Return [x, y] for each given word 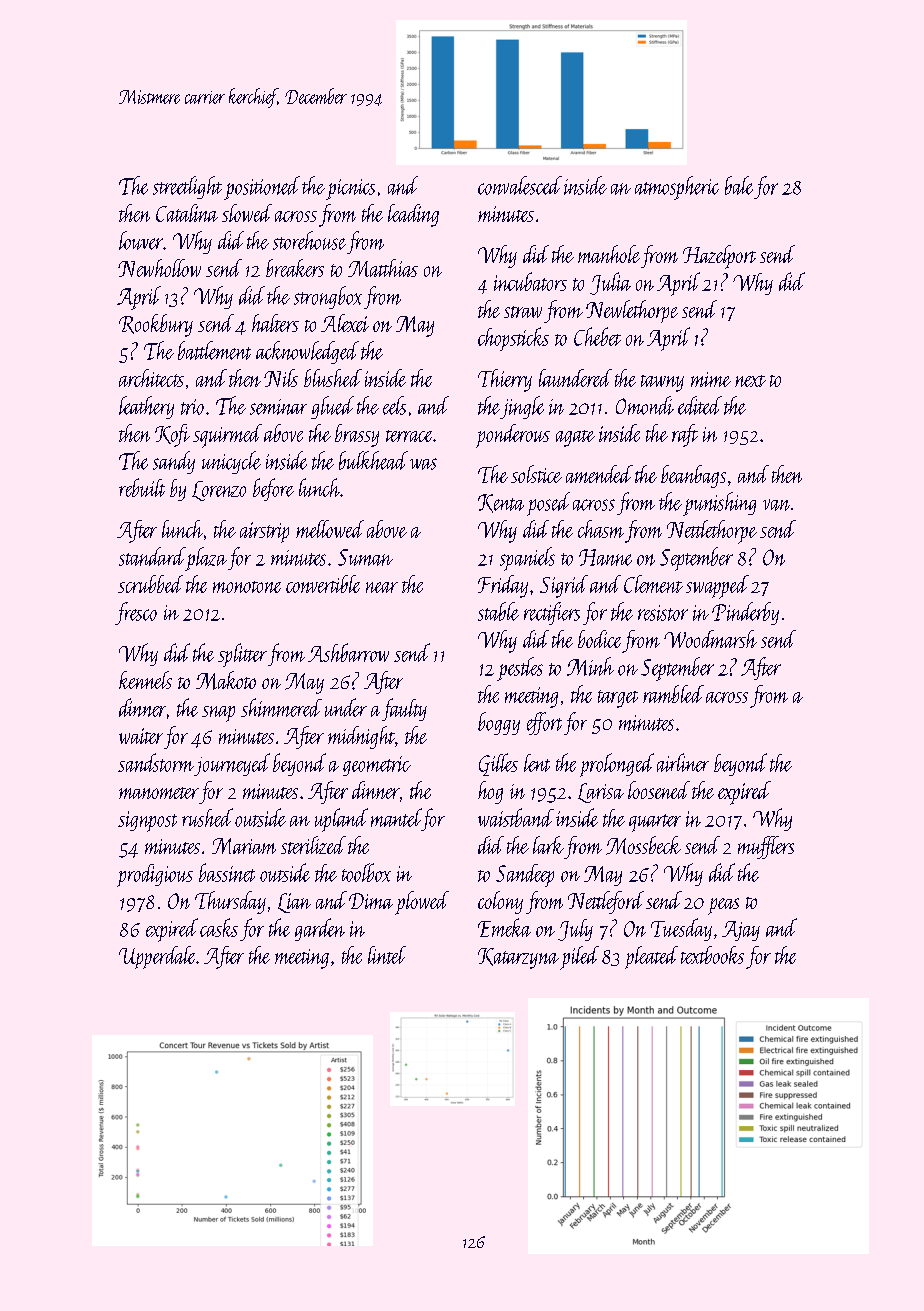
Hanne [605, 557]
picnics [350, 189]
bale [739, 185]
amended [599, 474]
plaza [206, 559]
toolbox [366, 872]
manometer [159, 793]
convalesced [520, 185]
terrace [409, 436]
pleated [651, 957]
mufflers [766, 847]
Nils [281, 378]
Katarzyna [518, 958]
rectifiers [552, 613]
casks [219, 927]
